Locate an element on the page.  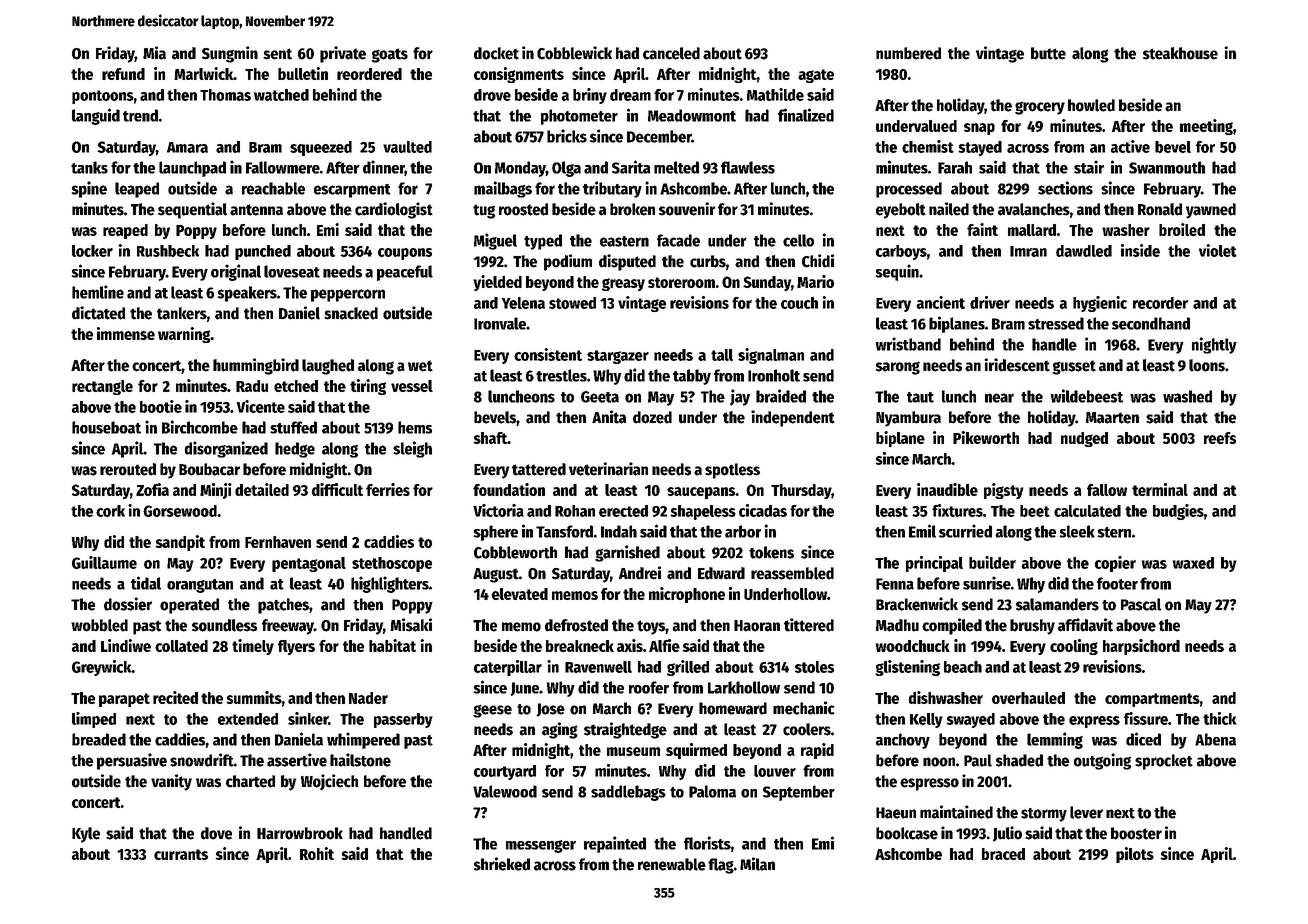
reefs is located at coordinates (1220, 438).
